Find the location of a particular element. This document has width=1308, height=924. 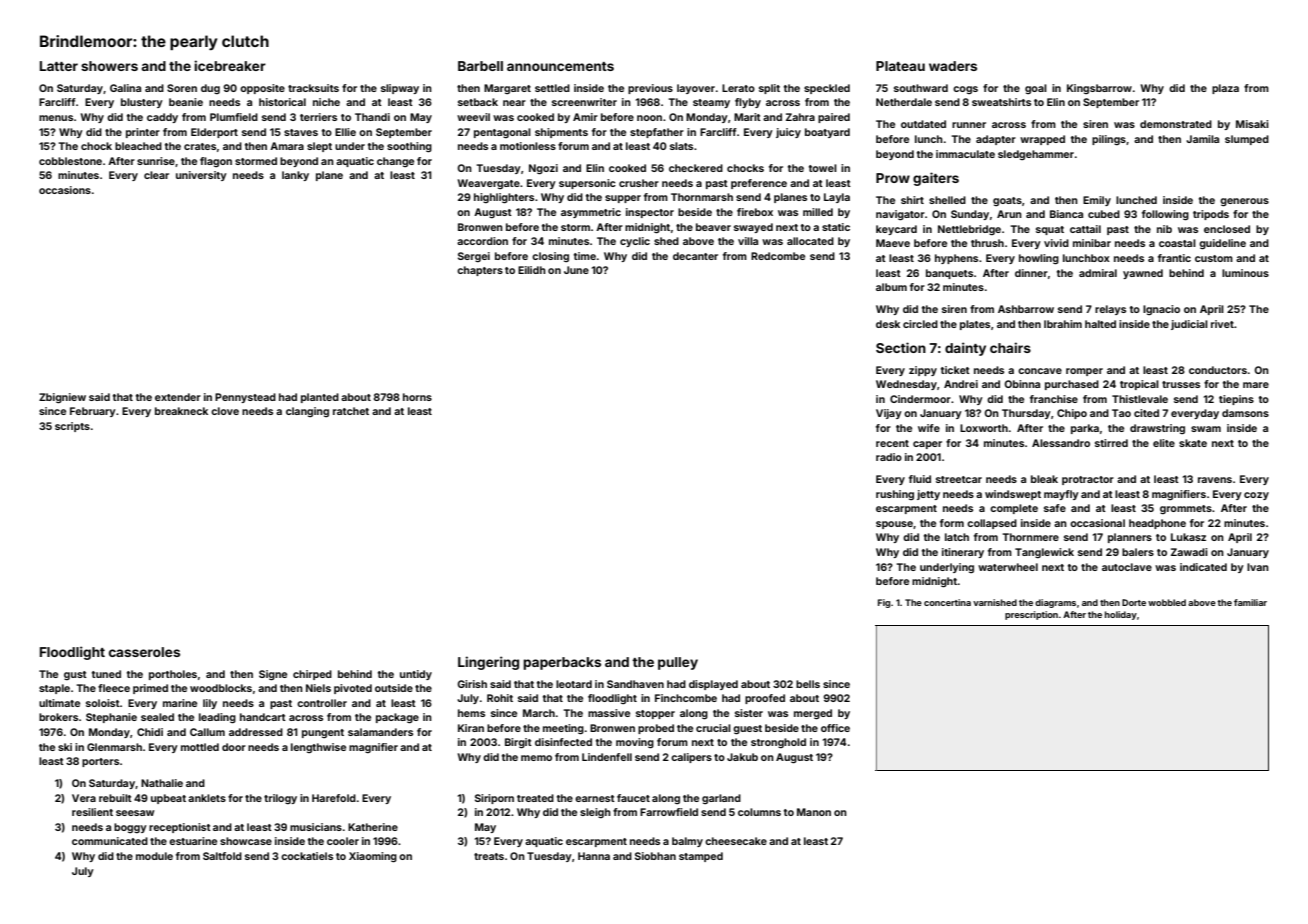

Latter is located at coordinates (59, 66).
